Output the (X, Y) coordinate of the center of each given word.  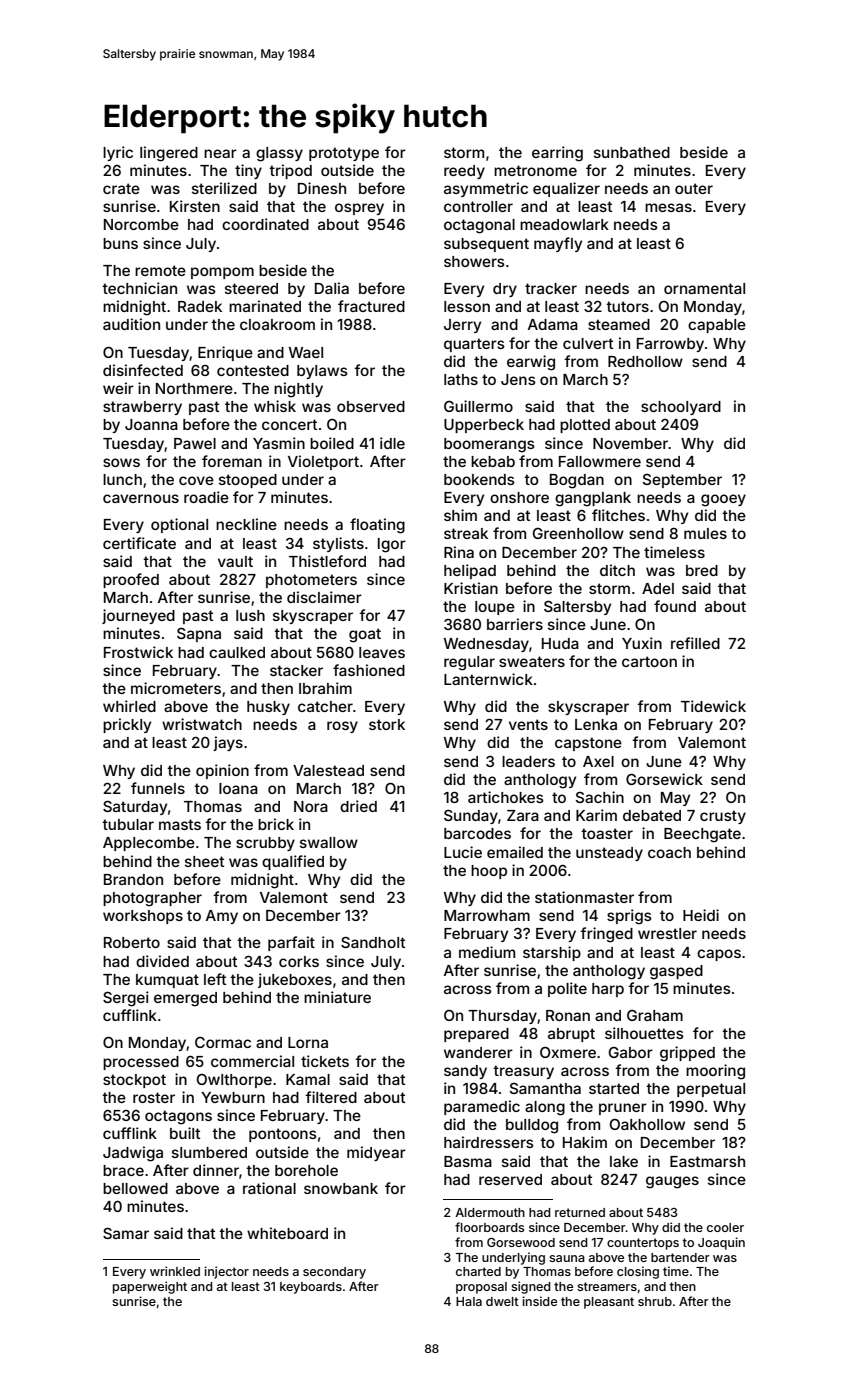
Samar (126, 1233)
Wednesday (486, 645)
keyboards (311, 1288)
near (220, 153)
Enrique (225, 353)
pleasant (609, 1303)
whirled (129, 706)
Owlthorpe (234, 1081)
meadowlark (564, 224)
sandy (465, 1072)
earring (557, 154)
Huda (560, 643)
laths (461, 379)
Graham (655, 1015)
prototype (344, 154)
